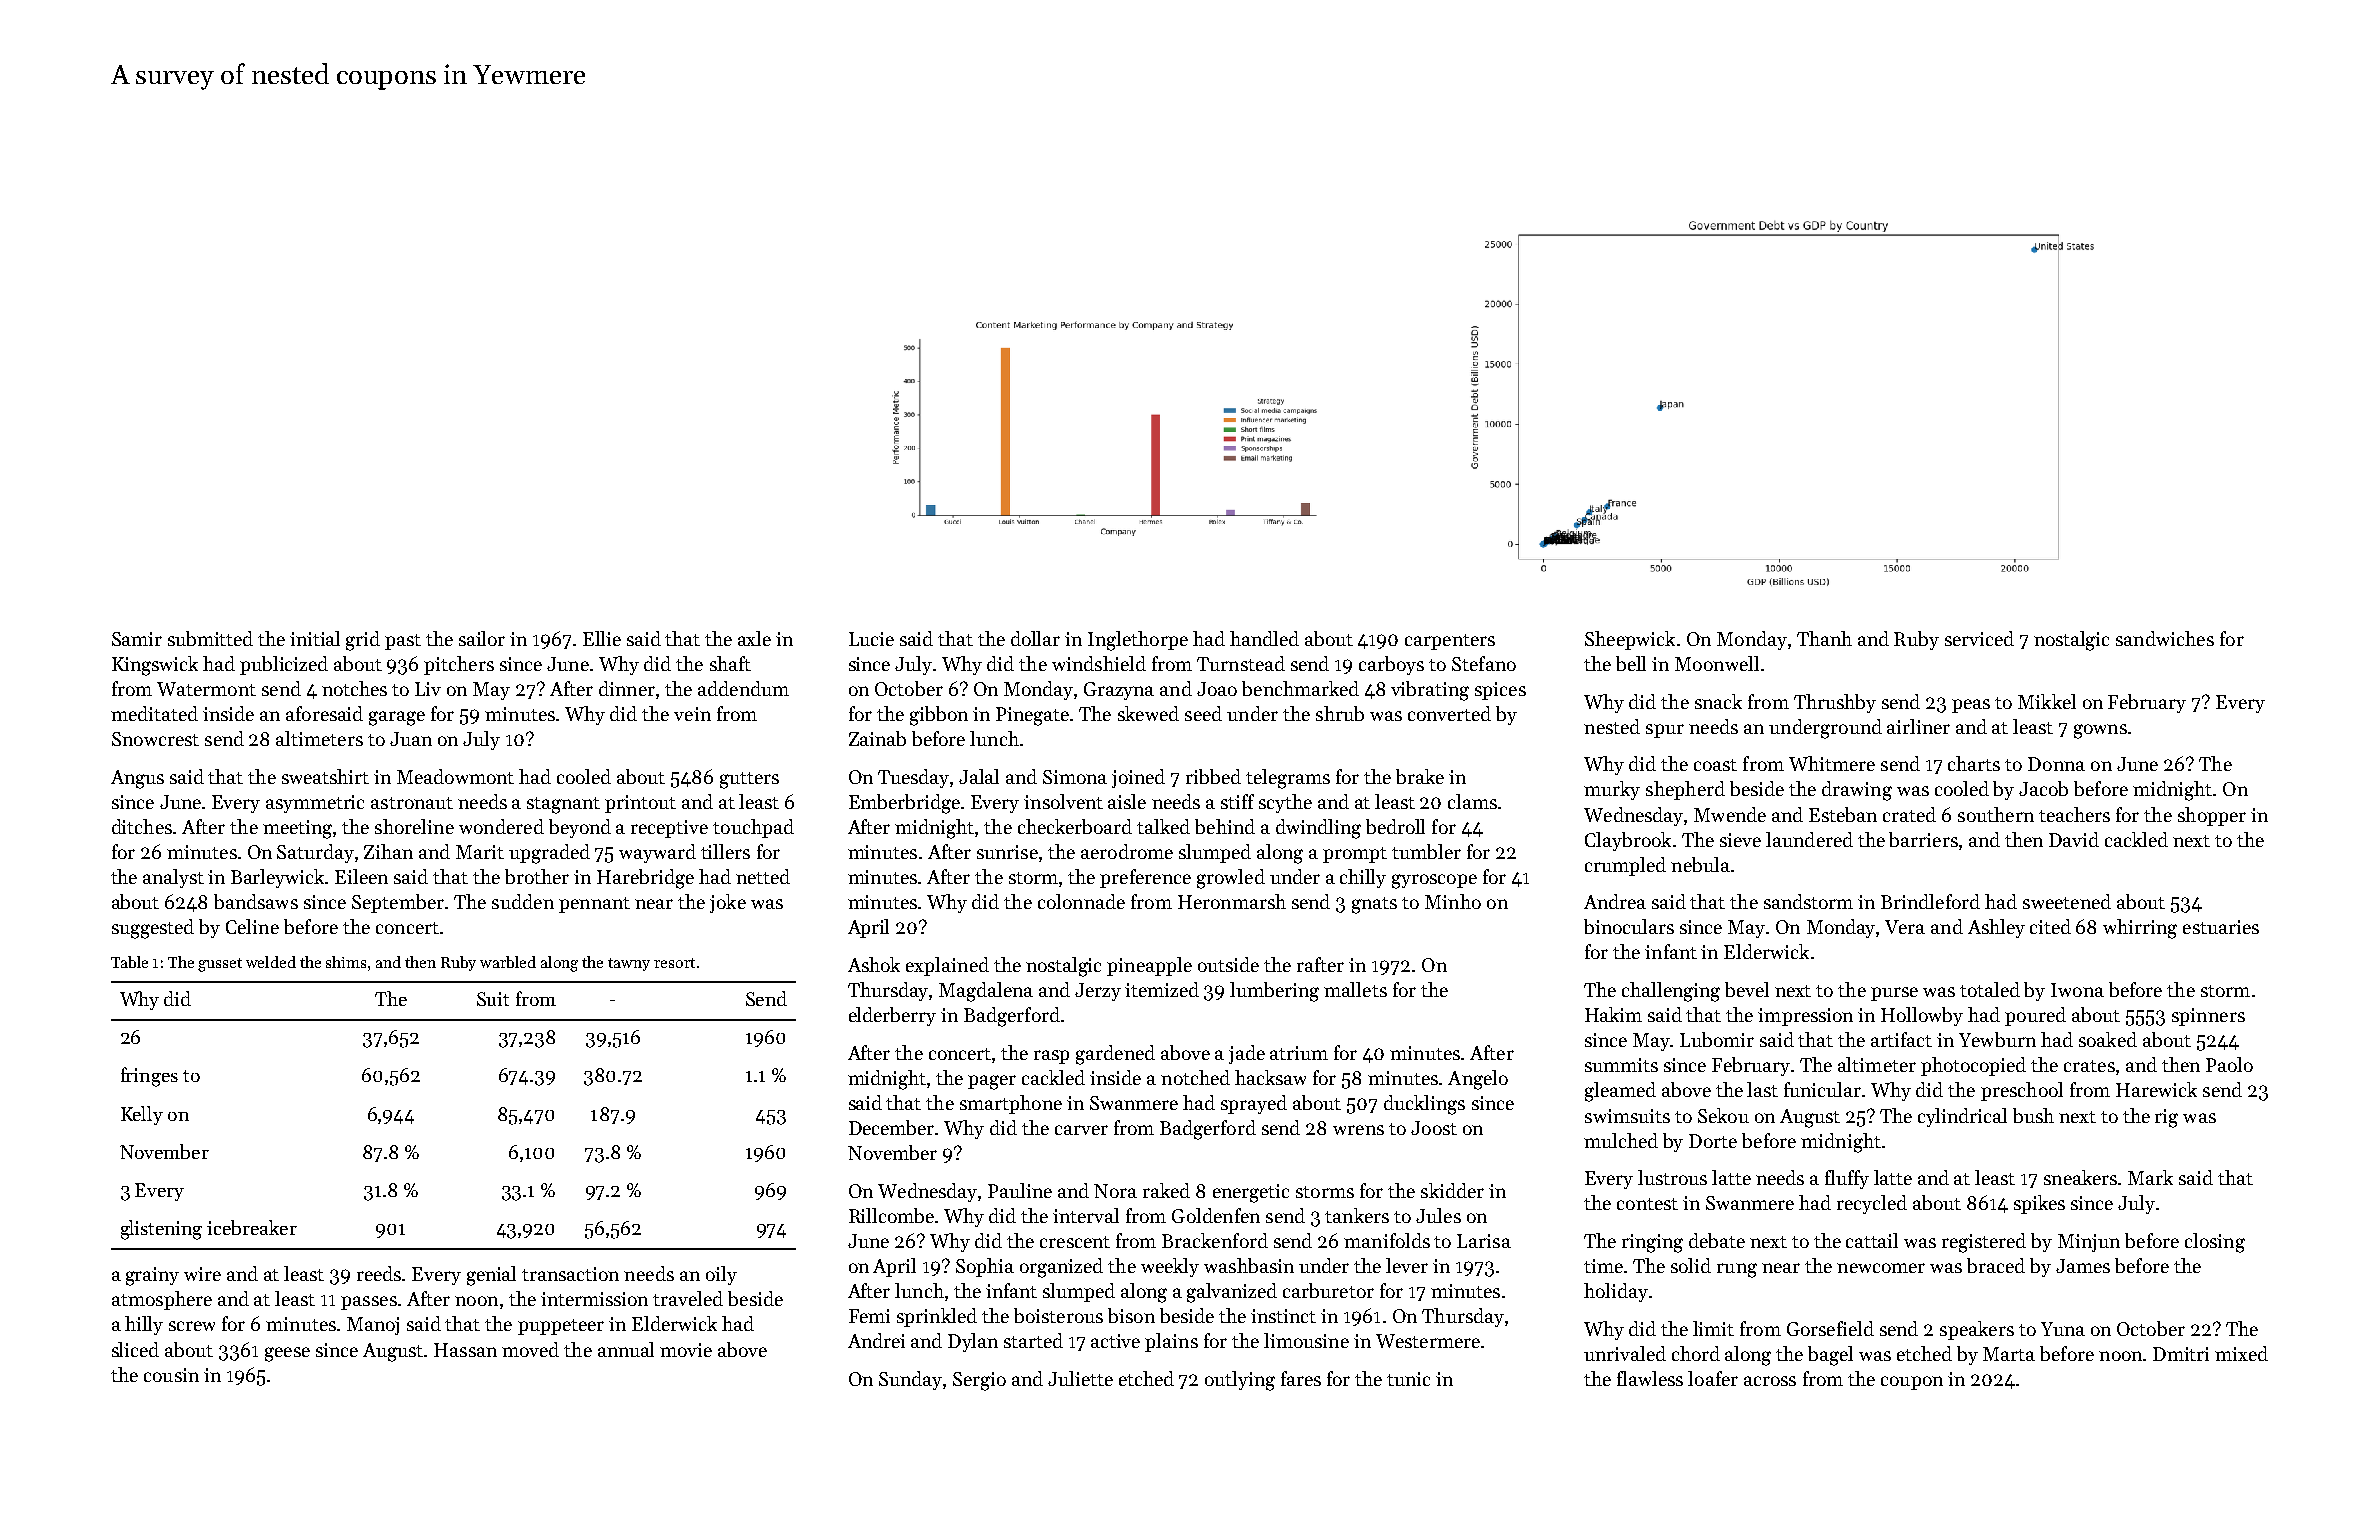  I want to click on Barleywick, so click(278, 878).
